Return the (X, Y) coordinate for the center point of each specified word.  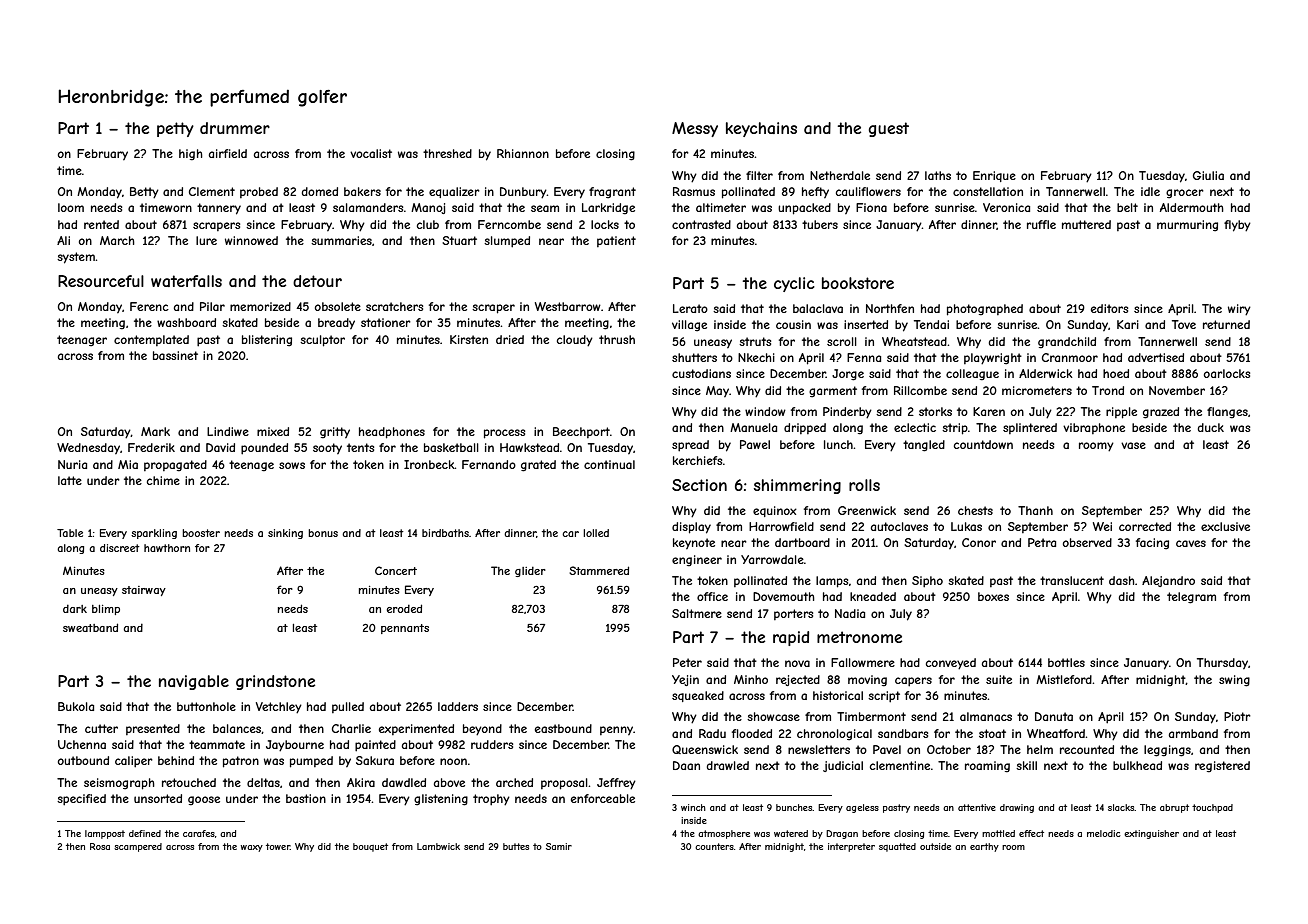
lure (206, 240)
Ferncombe (509, 224)
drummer (235, 128)
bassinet (175, 355)
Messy (695, 129)
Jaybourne (295, 746)
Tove (1184, 324)
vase (1133, 445)
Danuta (1054, 716)
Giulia (1208, 175)
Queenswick (705, 749)
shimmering (797, 486)
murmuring (1187, 226)
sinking (285, 534)
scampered (138, 847)
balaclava (818, 308)
